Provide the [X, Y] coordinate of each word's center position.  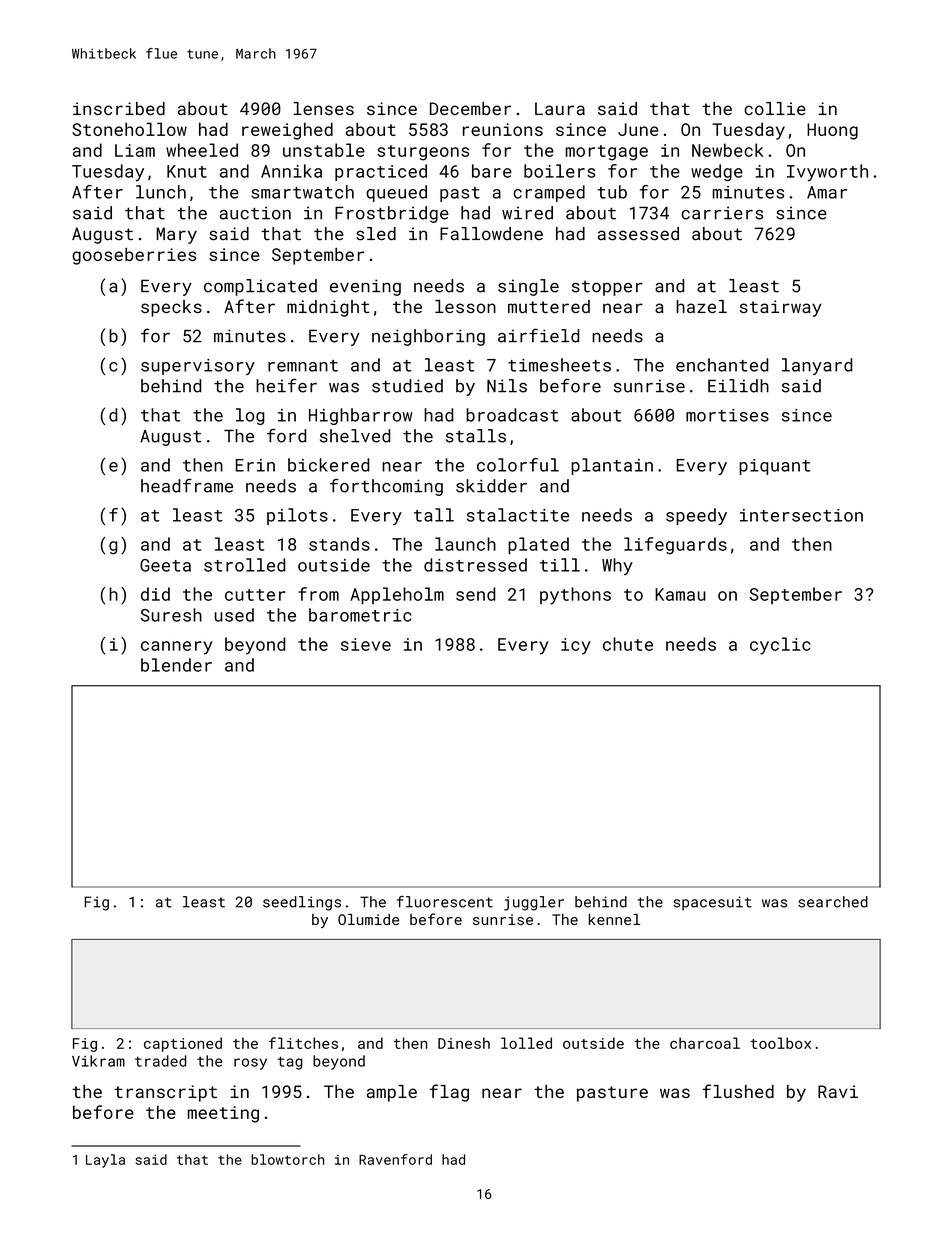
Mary [176, 235]
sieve [366, 644]
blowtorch [287, 1159]
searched [833, 902]
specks [171, 308]
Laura [560, 108]
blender [176, 665]
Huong [832, 131]
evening [365, 287]
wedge [717, 172]
